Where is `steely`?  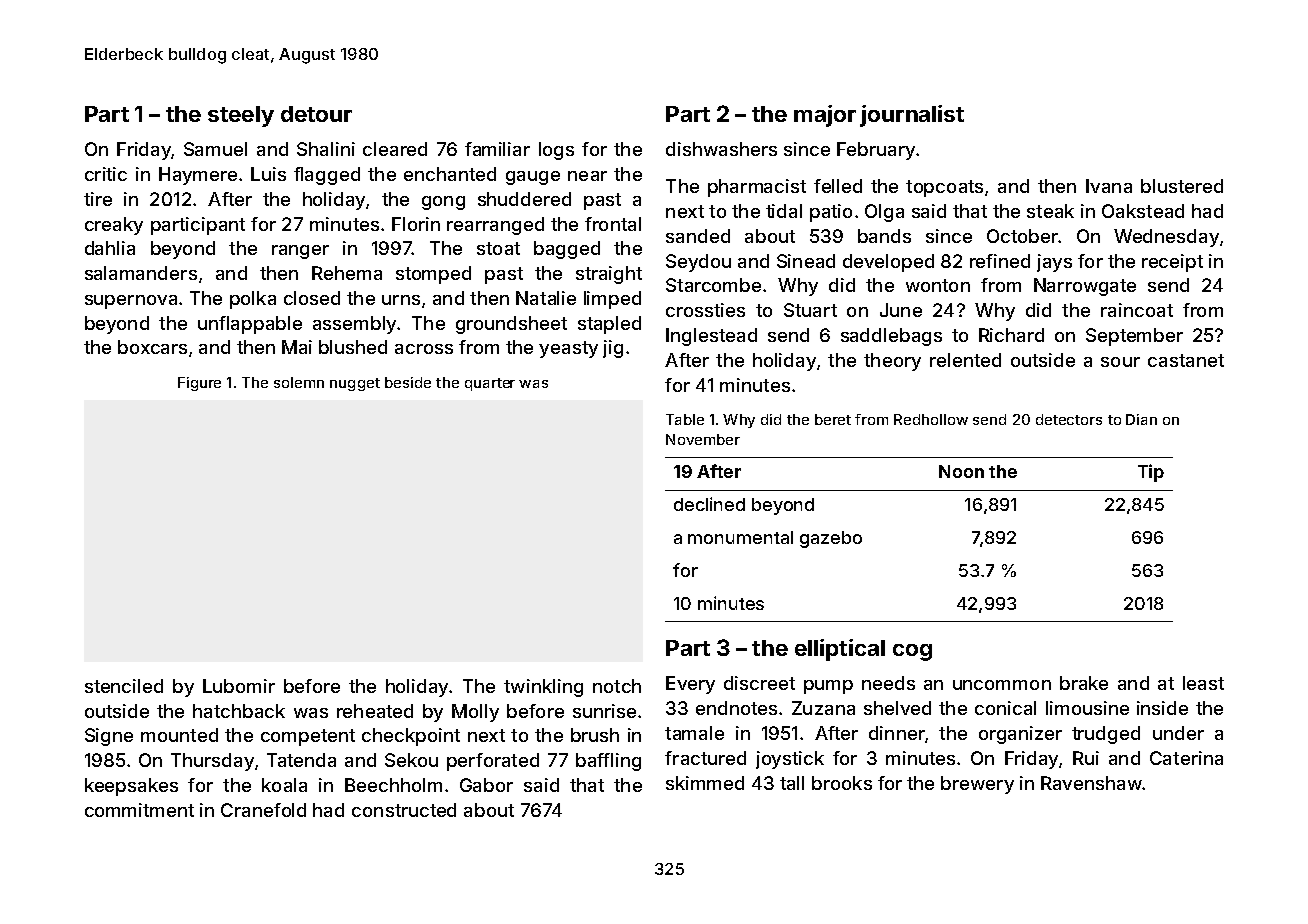
steely is located at coordinates (241, 116).
